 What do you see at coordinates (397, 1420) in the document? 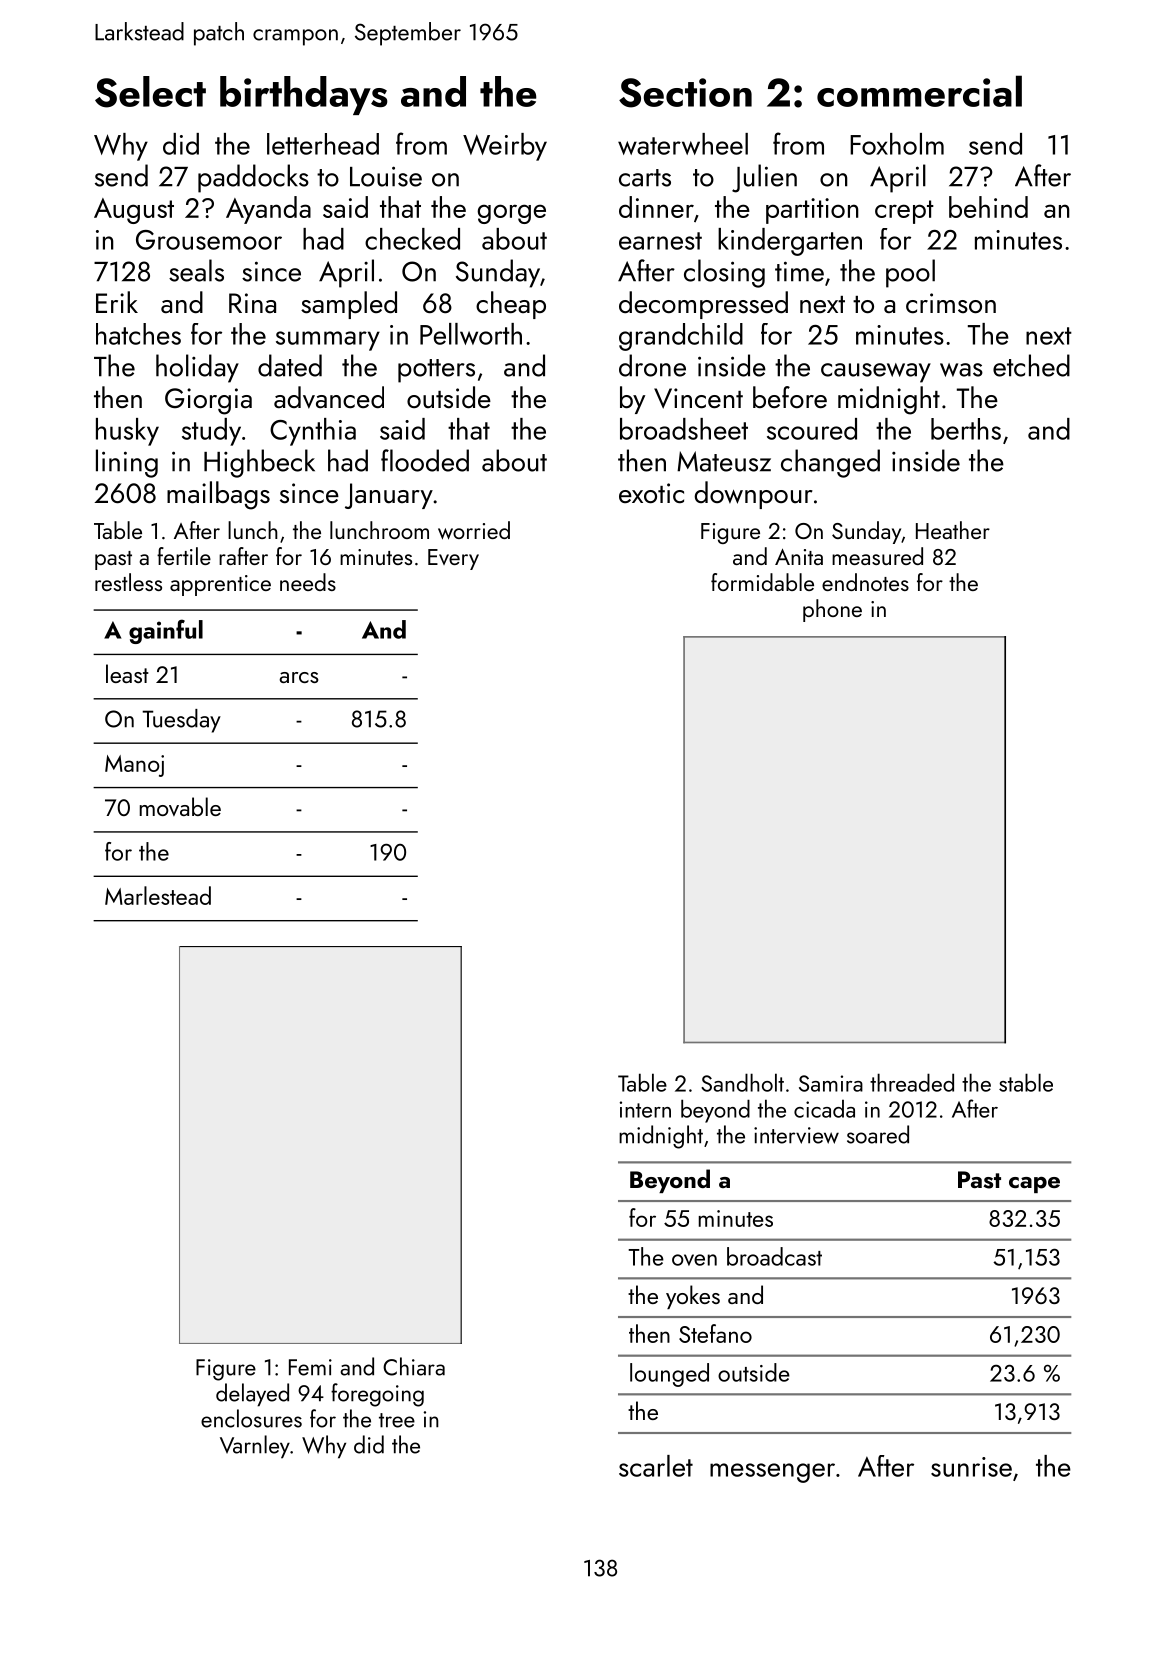
I see `tree` at bounding box center [397, 1420].
